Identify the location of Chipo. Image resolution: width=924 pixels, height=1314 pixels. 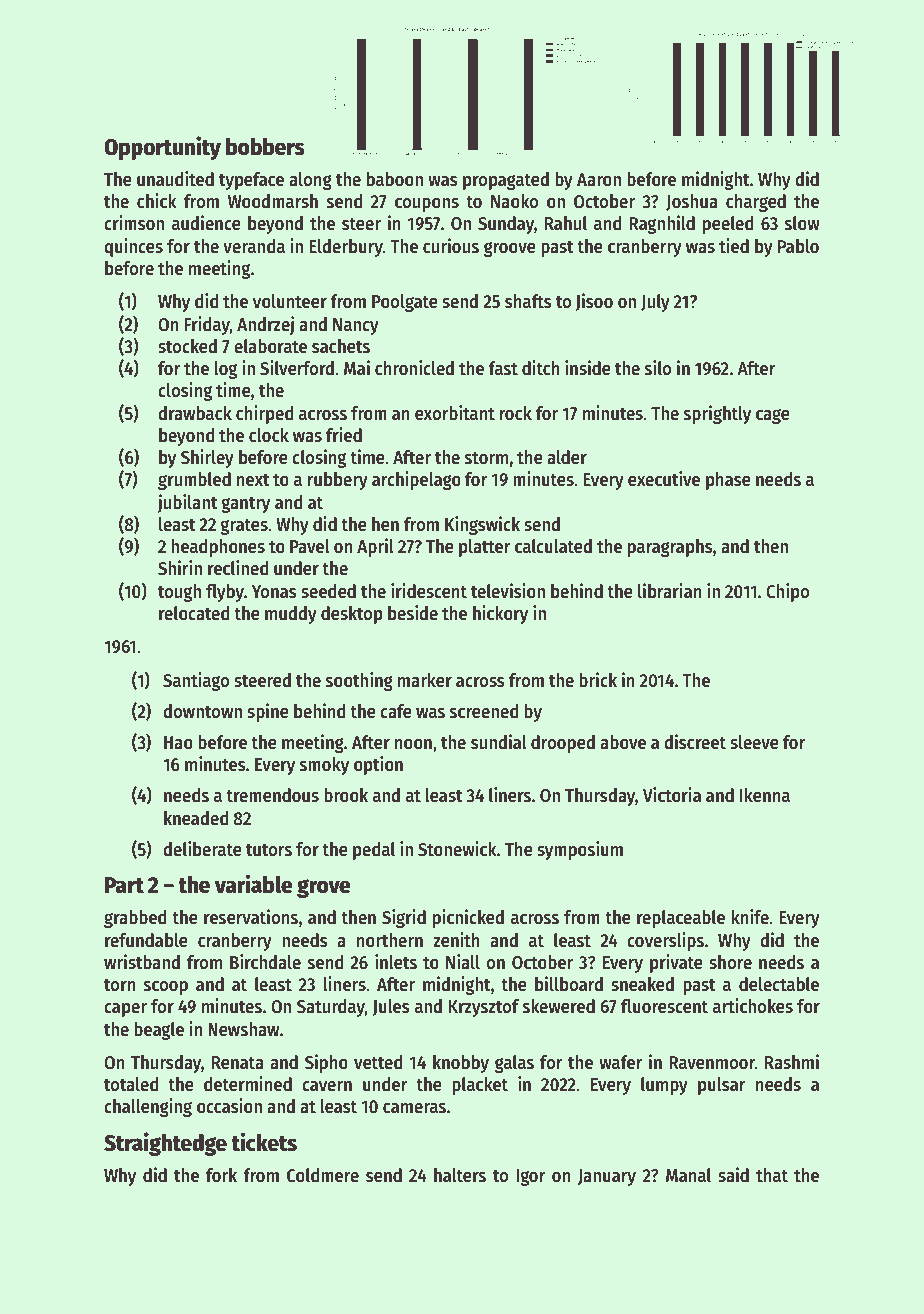
(787, 592).
